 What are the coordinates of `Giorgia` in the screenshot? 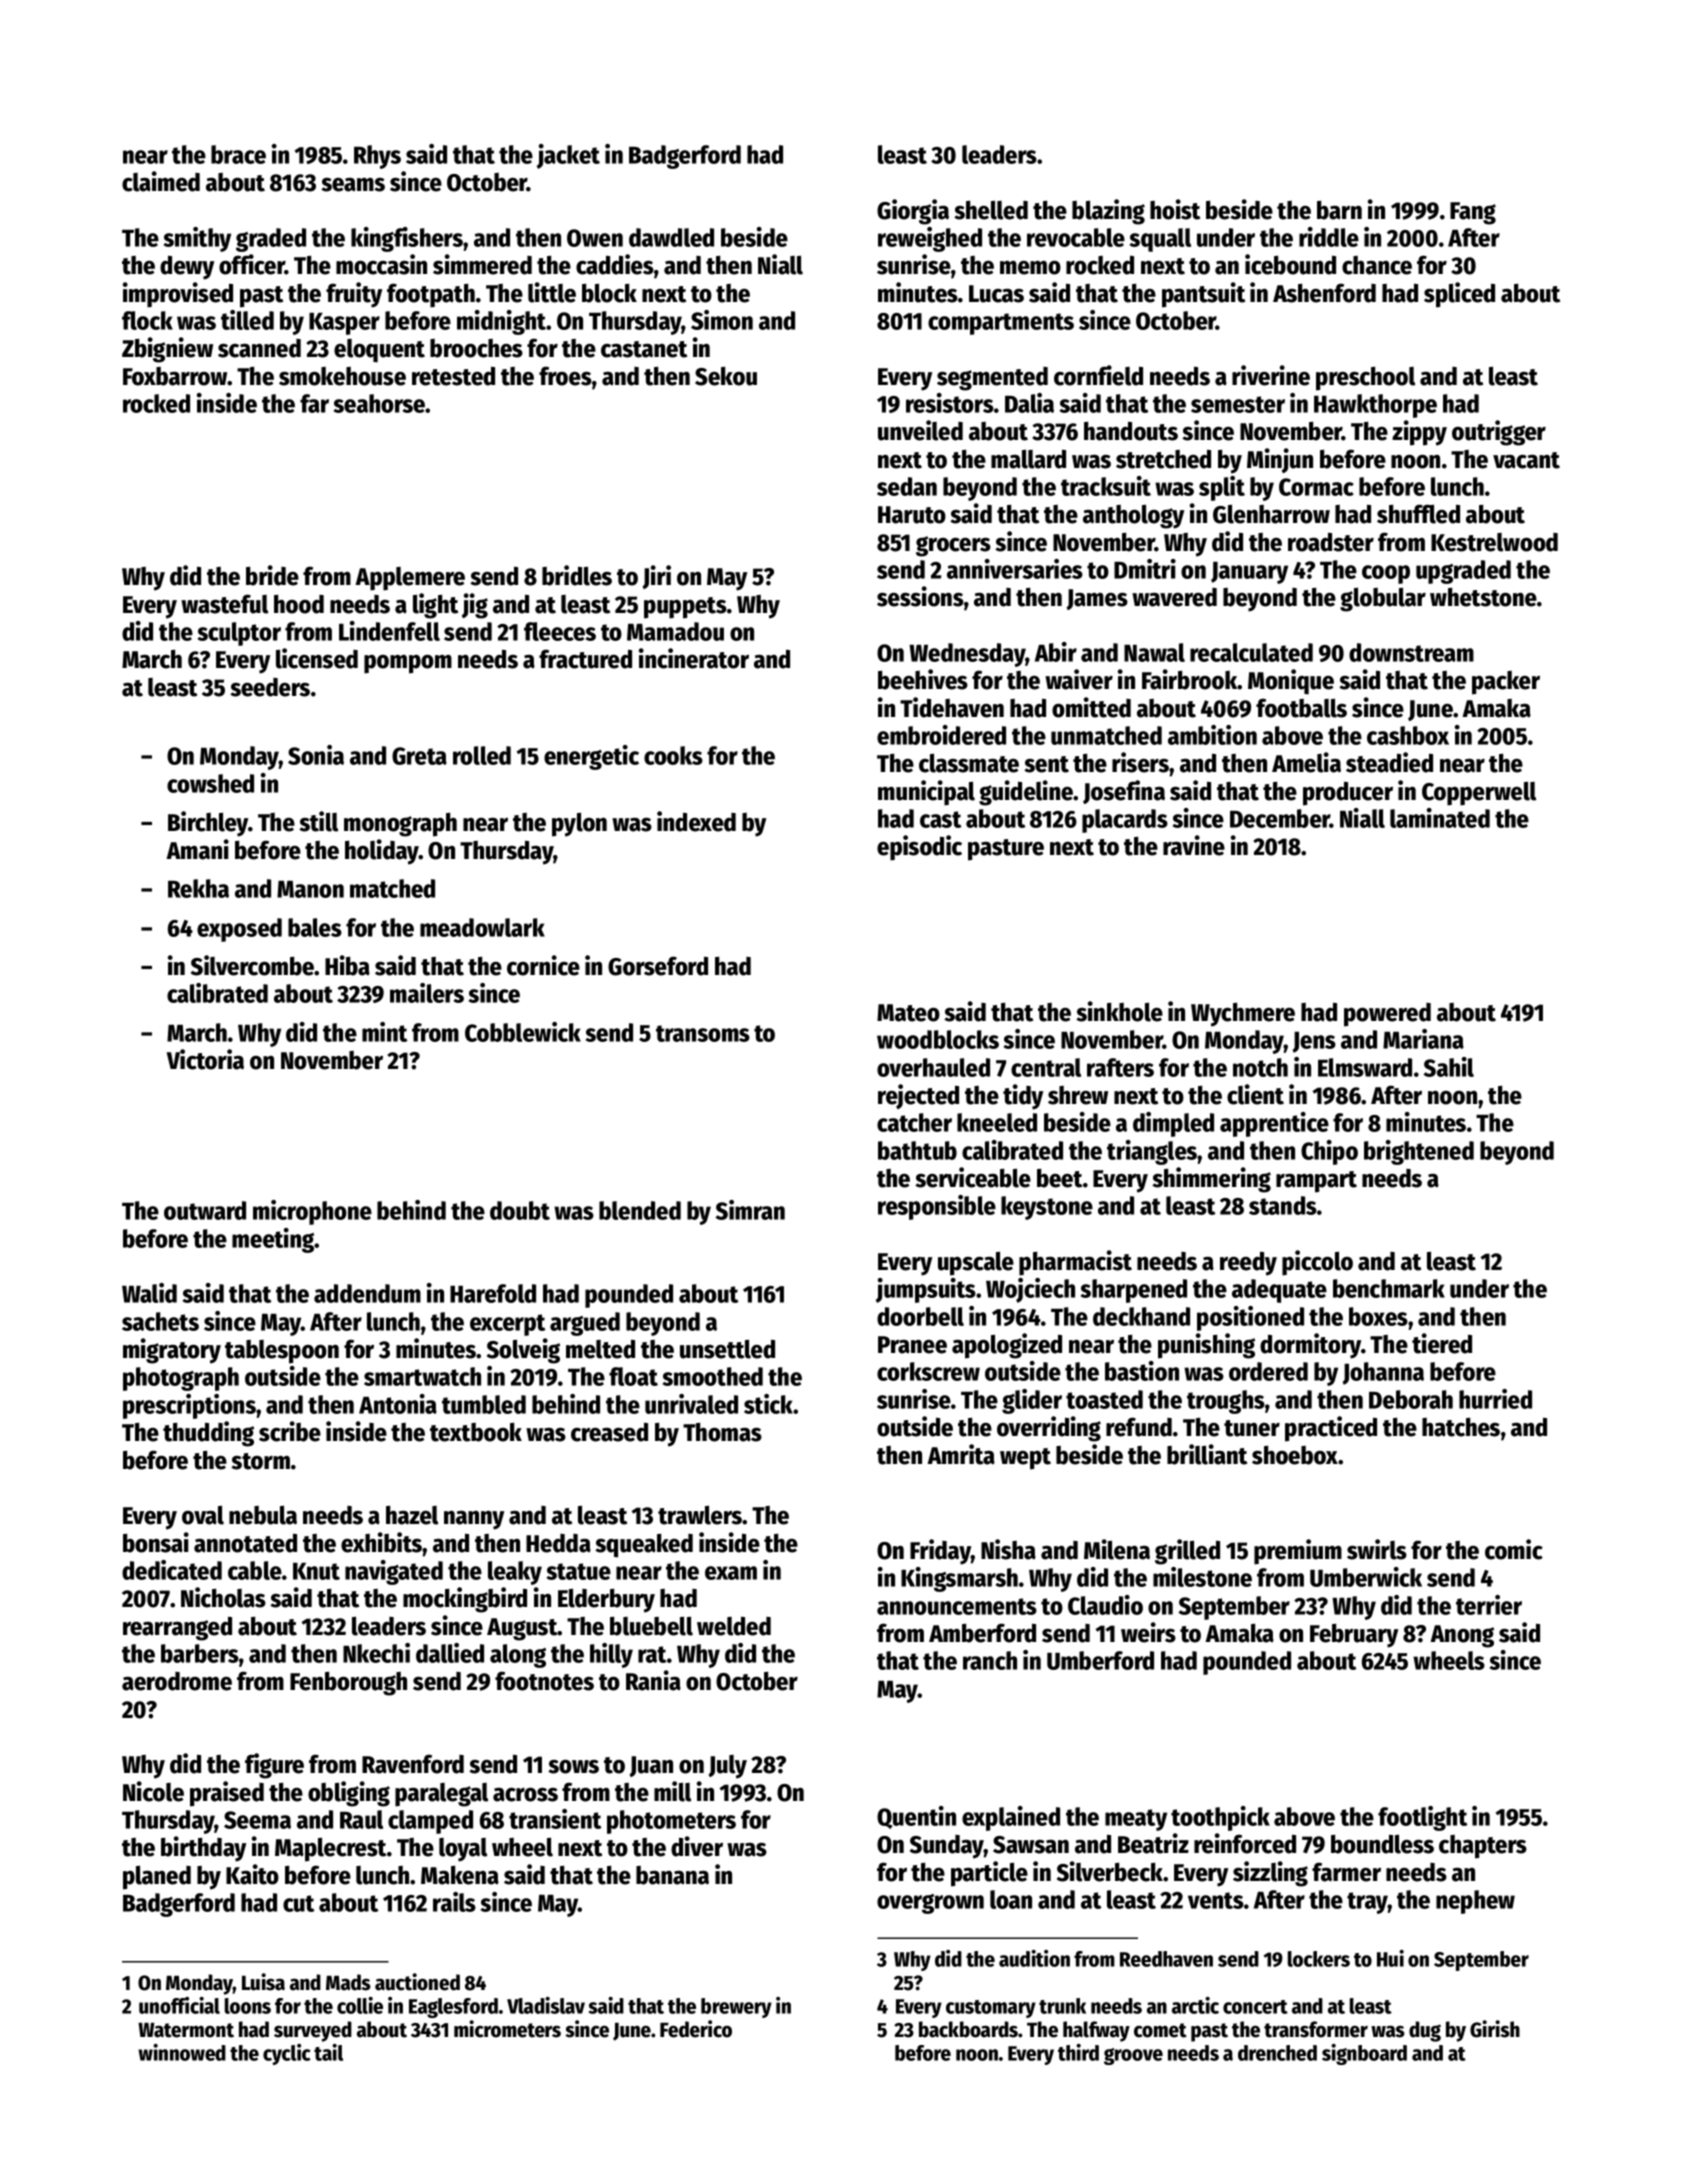 It's located at (913, 212).
